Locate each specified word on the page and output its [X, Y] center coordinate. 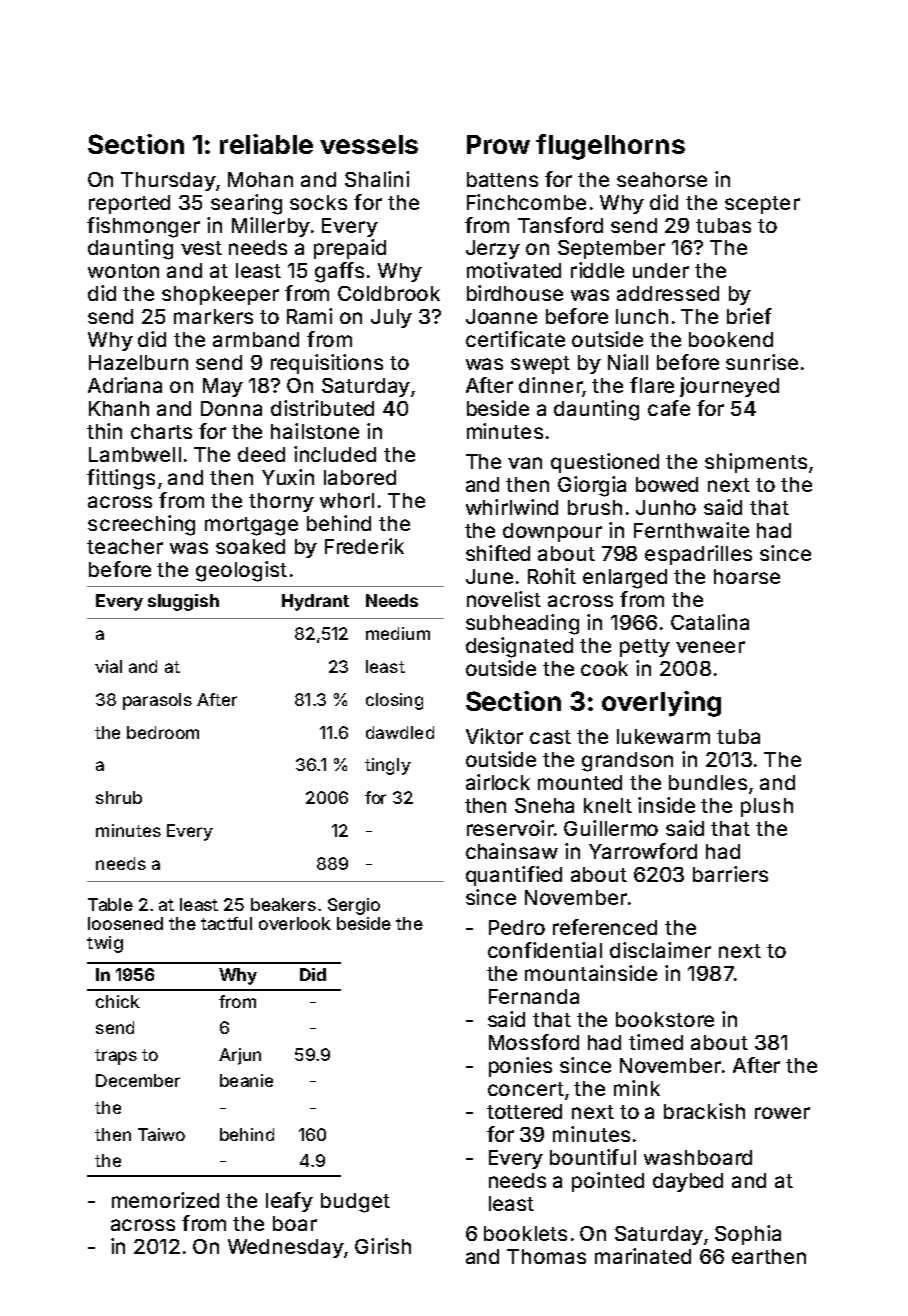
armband [256, 339]
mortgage [251, 526]
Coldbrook [389, 293]
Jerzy [493, 249]
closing [394, 701]
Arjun [240, 1056]
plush [767, 807]
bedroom [163, 732]
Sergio [354, 906]
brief [749, 316]
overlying [661, 704]
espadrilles [698, 555]
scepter [762, 205]
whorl [347, 500]
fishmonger [143, 227]
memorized [165, 1200]
